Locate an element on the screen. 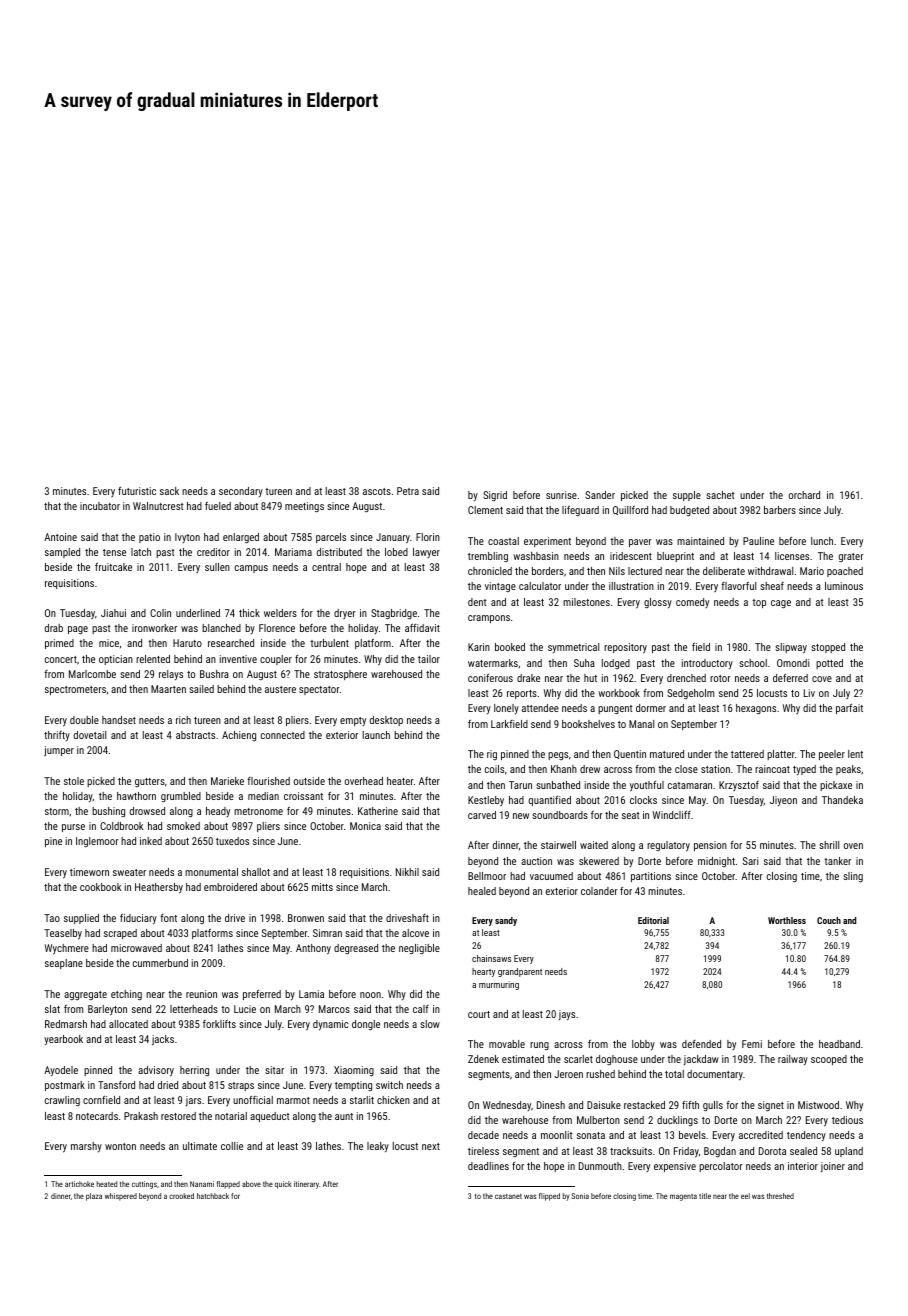 Image resolution: width=908 pixels, height=1316 pixels. trembling is located at coordinates (488, 557).
